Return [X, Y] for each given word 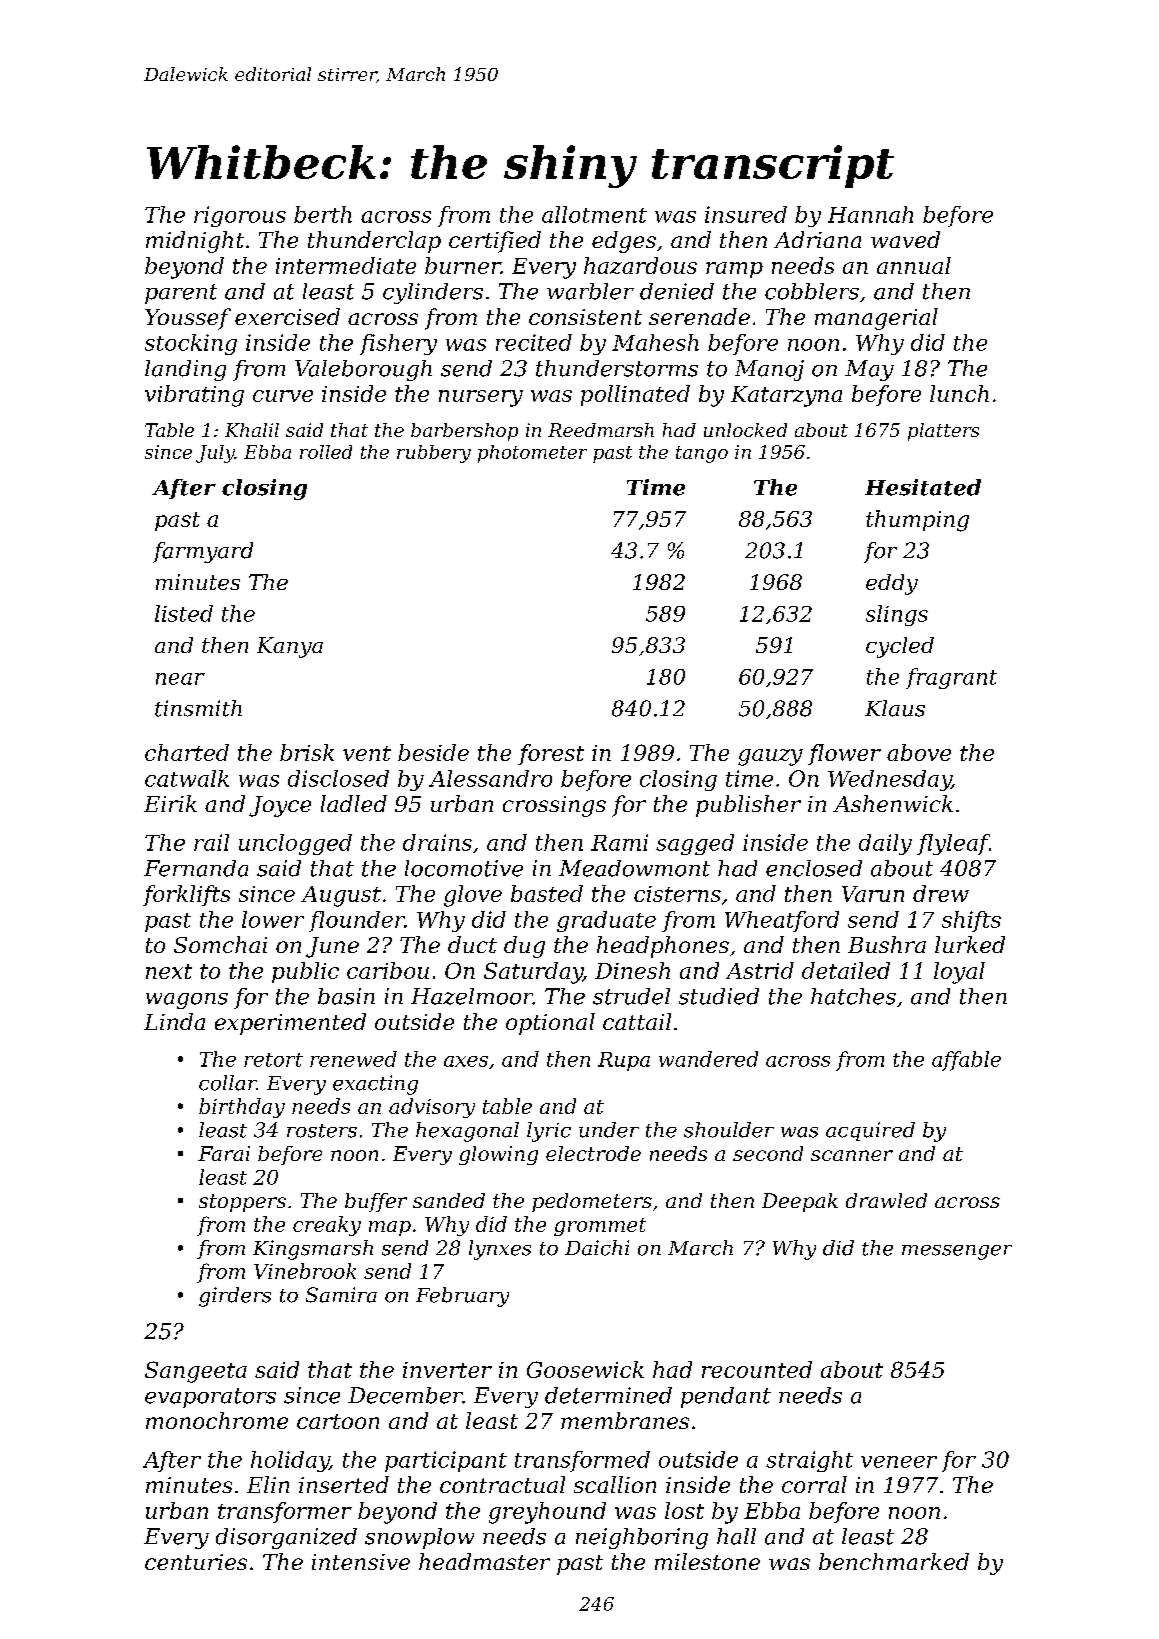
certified [495, 242]
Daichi [597, 1248]
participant [446, 1461]
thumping [917, 521]
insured [746, 214]
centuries [196, 1562]
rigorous [240, 216]
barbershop [464, 432]
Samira [341, 1295]
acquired [870, 1131]
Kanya [290, 647]
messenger [957, 1252]
